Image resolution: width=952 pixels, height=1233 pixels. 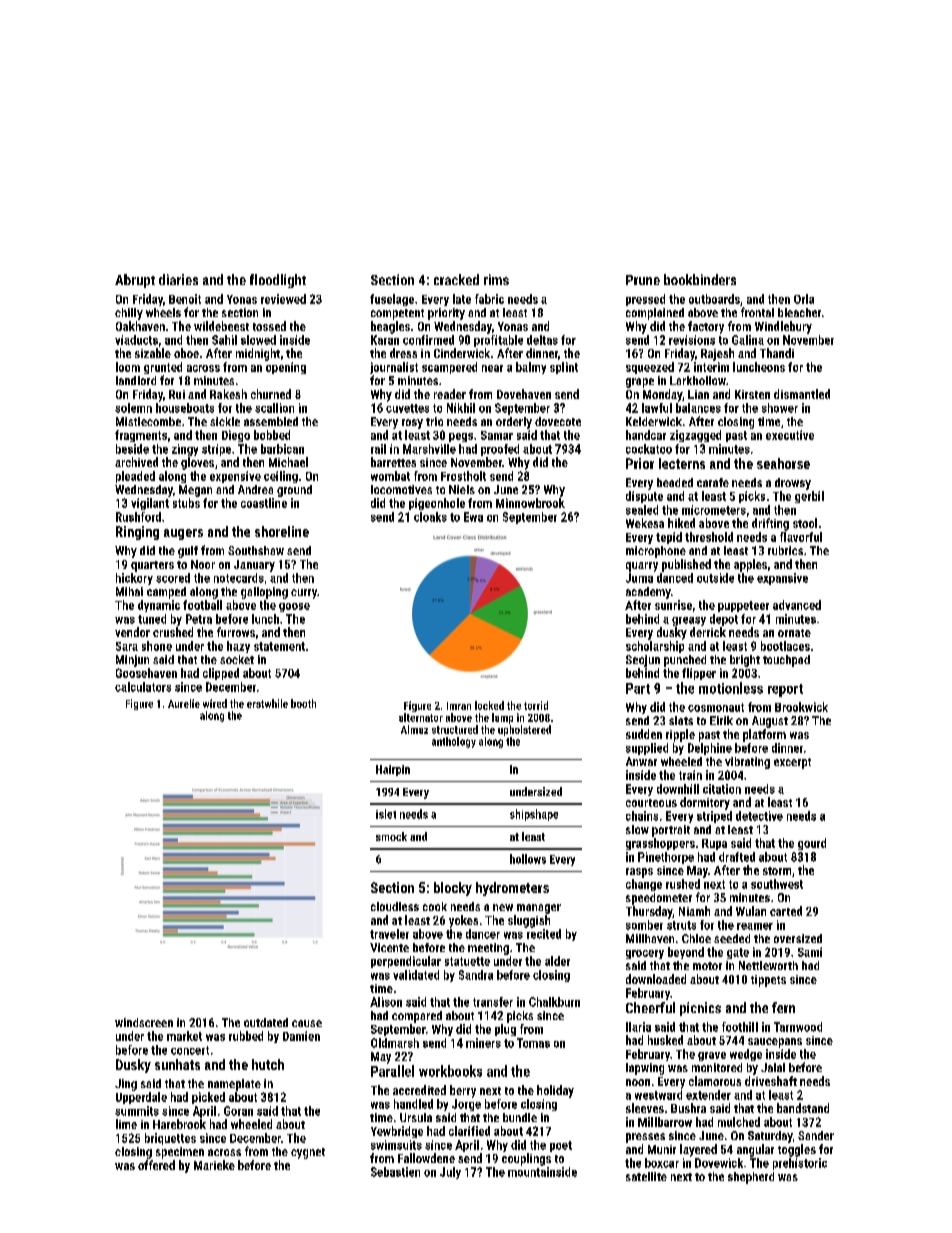 What do you see at coordinates (747, 763) in the page?
I see `vibrating` at bounding box center [747, 763].
